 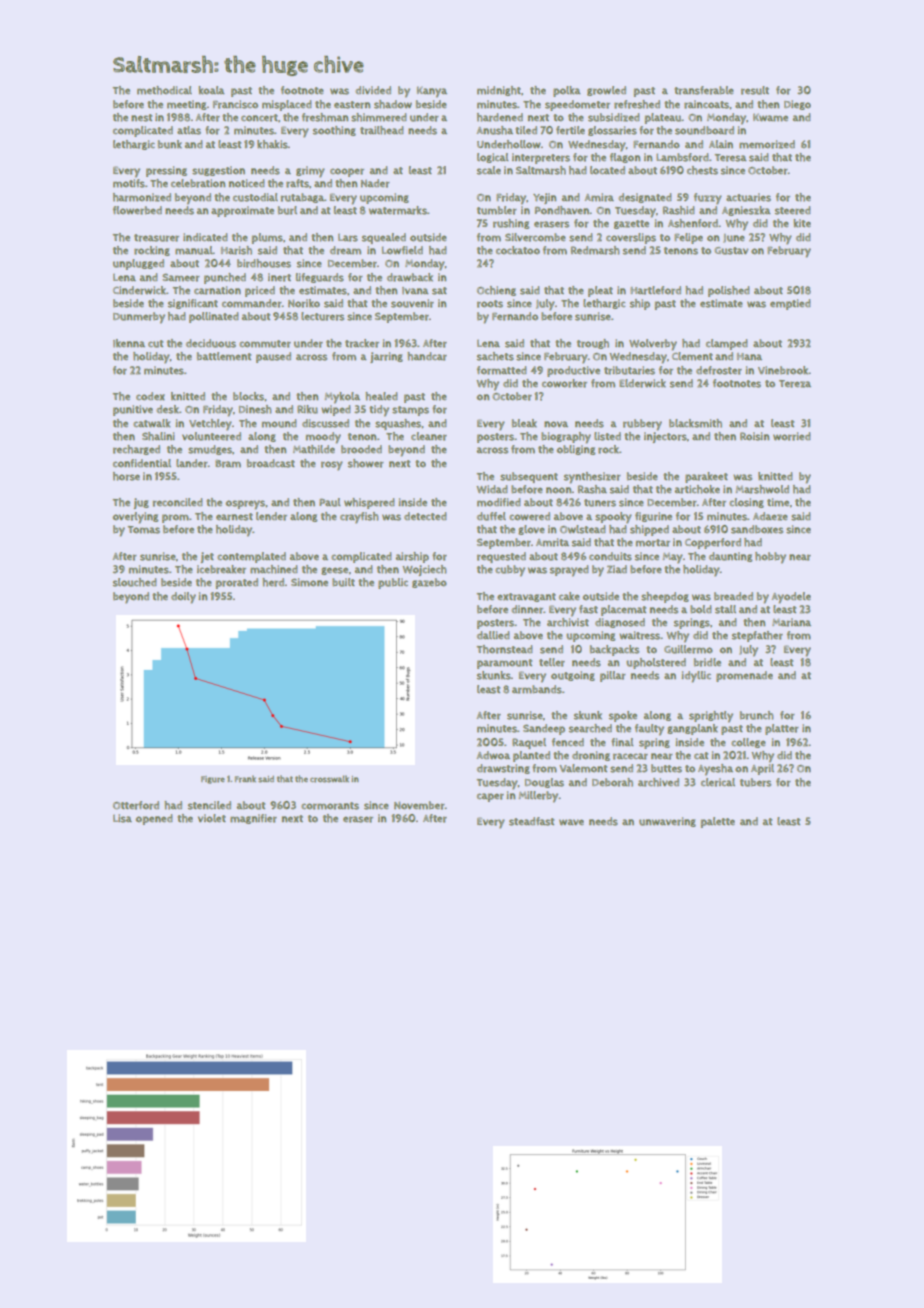 I want to click on deciduous, so click(x=211, y=343).
